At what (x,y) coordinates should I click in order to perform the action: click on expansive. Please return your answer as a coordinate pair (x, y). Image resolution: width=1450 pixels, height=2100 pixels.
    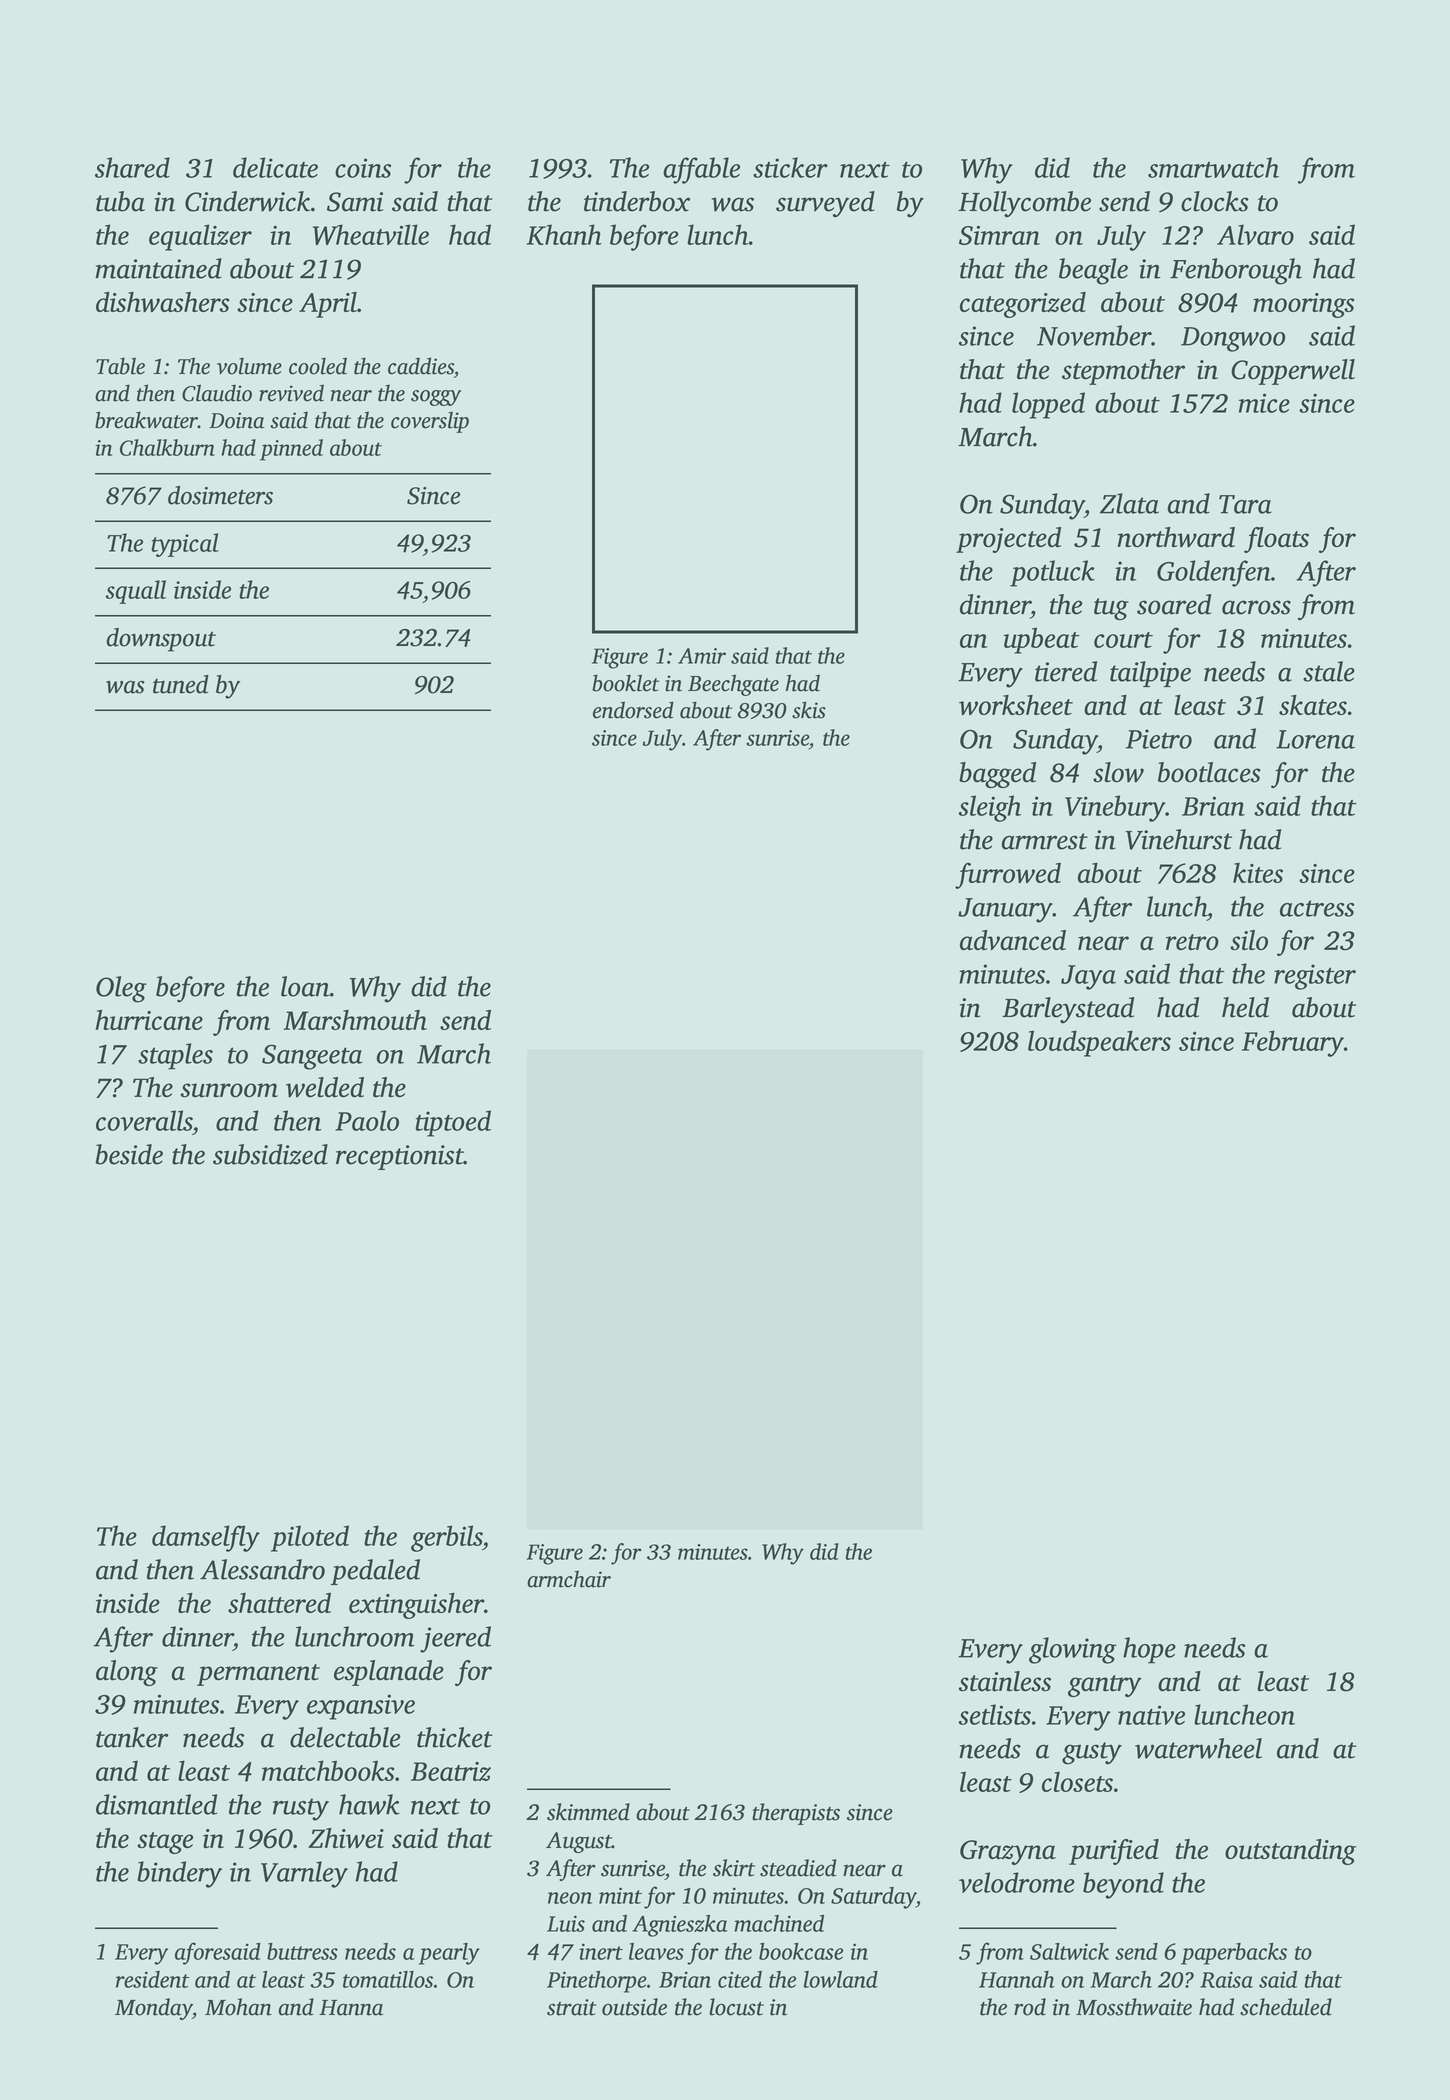
    Looking at the image, I should click on (361, 1707).
